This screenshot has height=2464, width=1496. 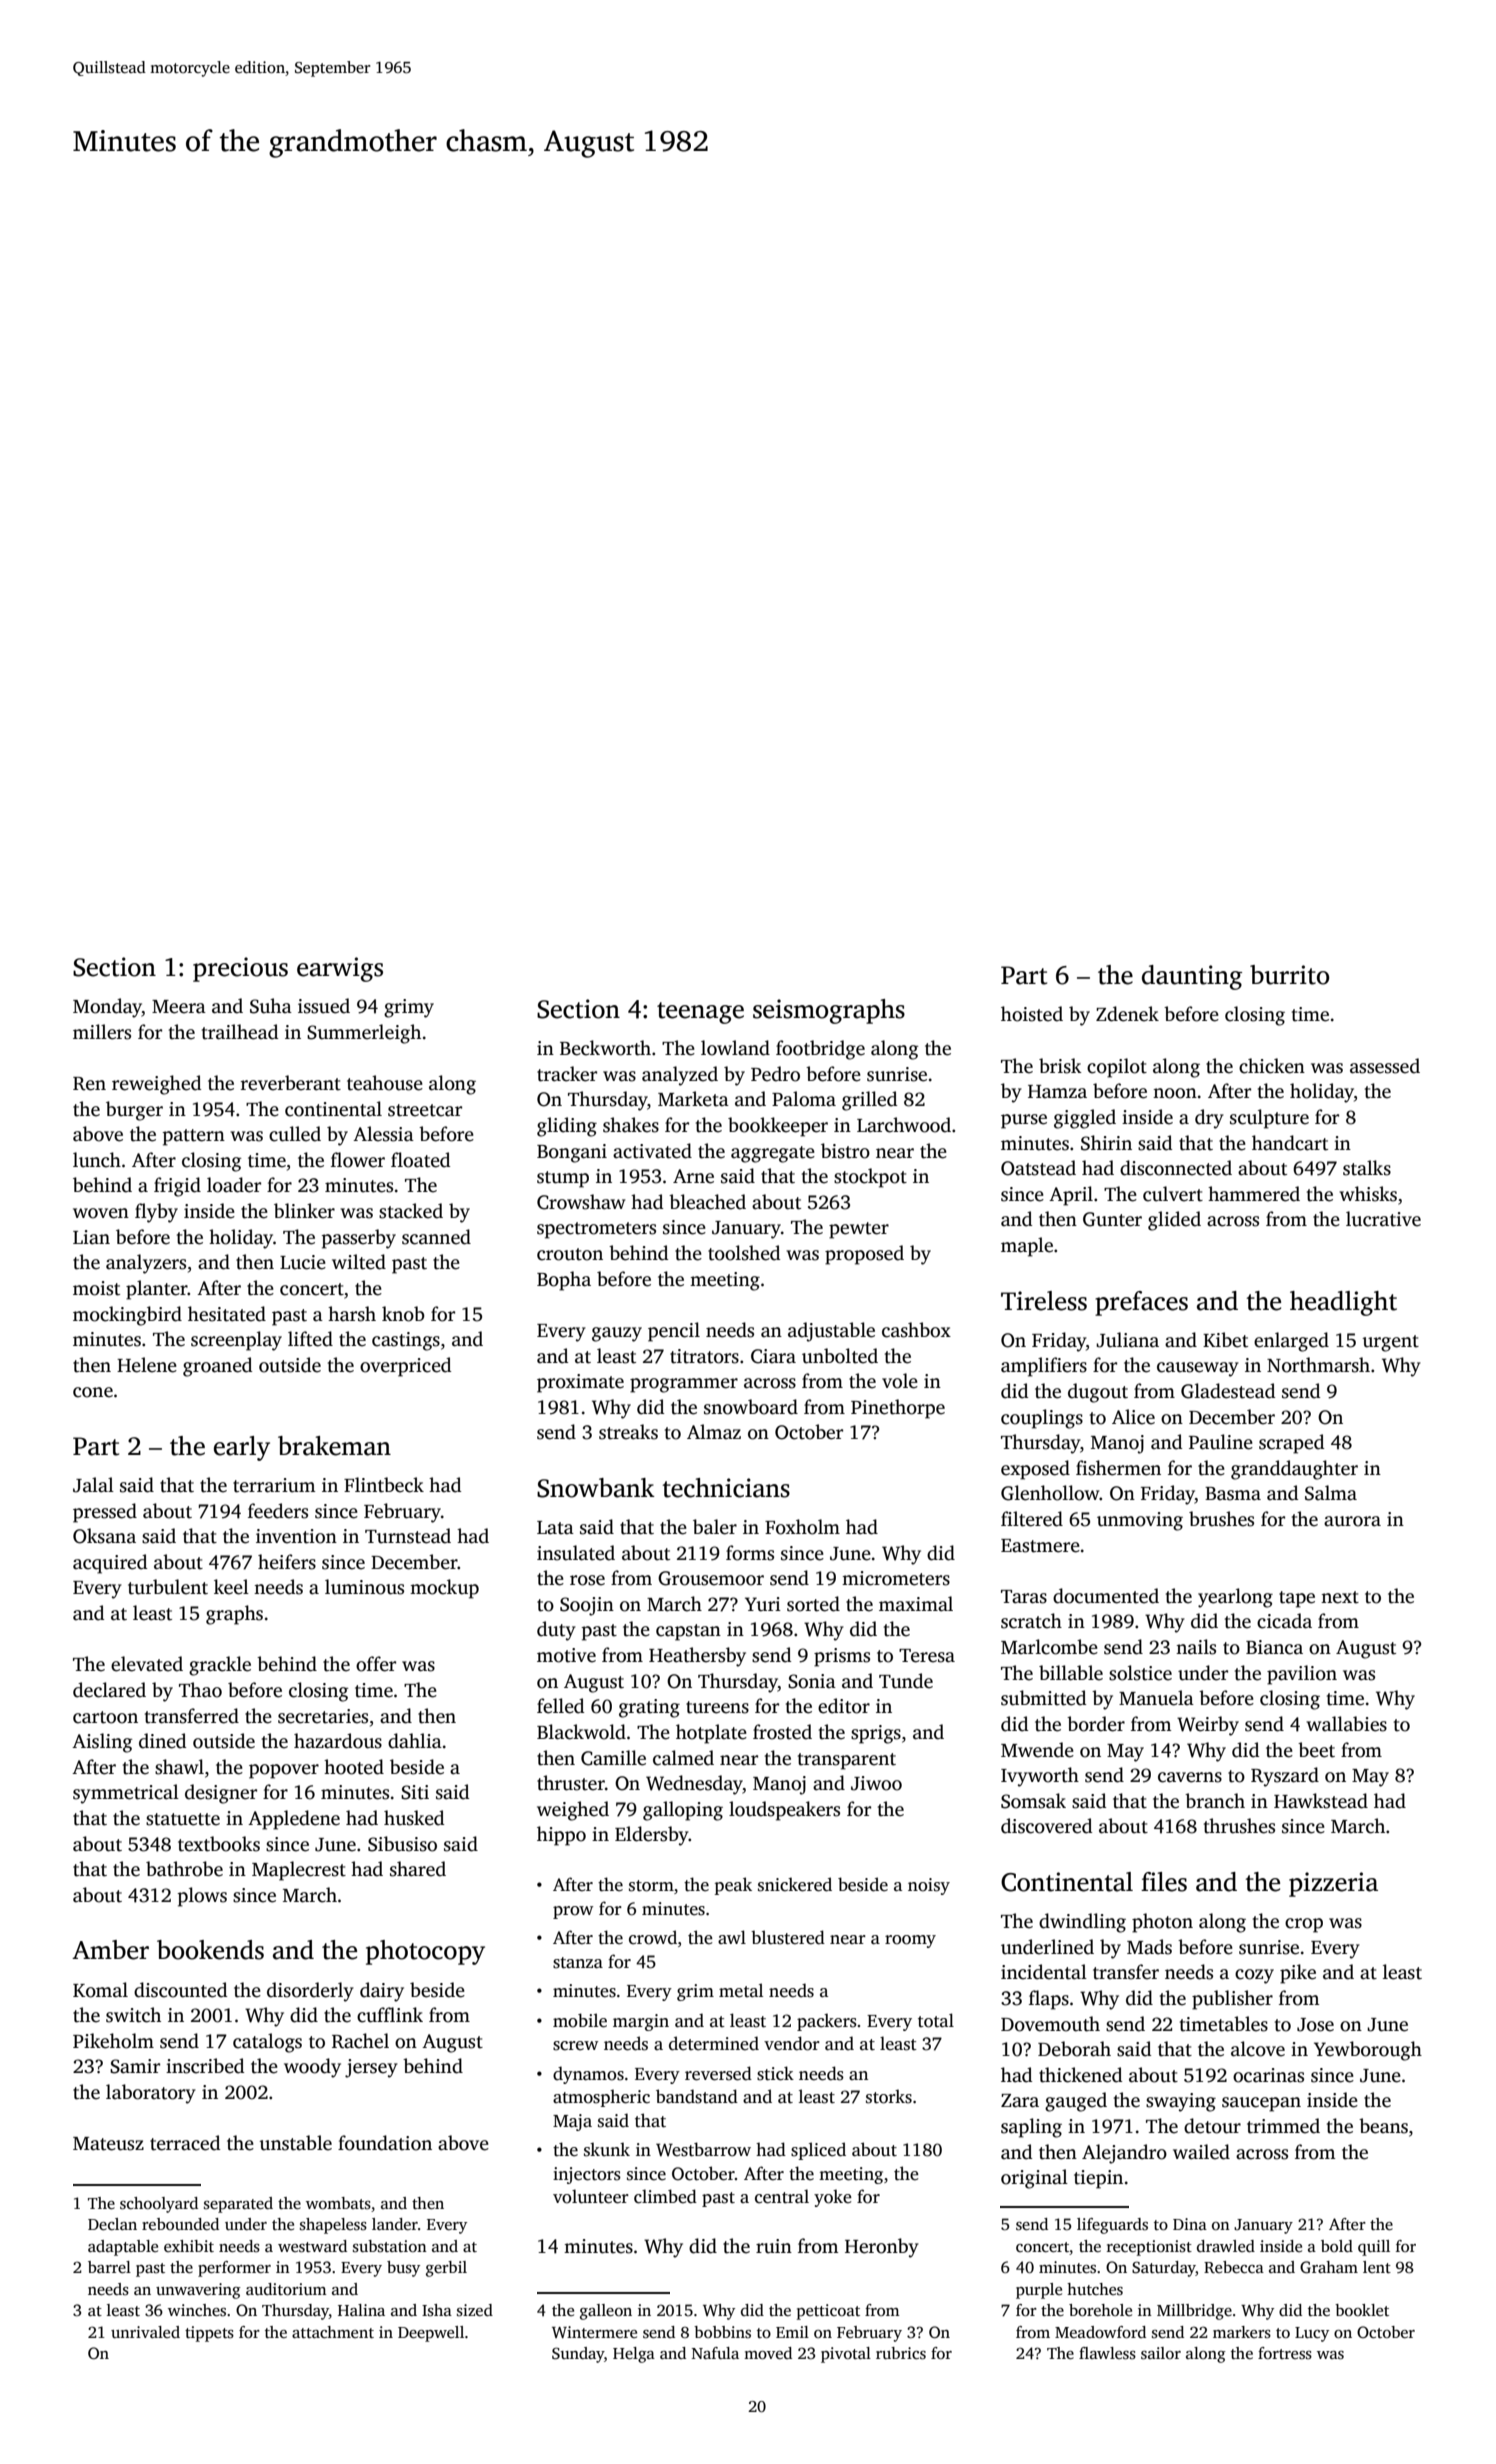 I want to click on moist, so click(x=96, y=1288).
